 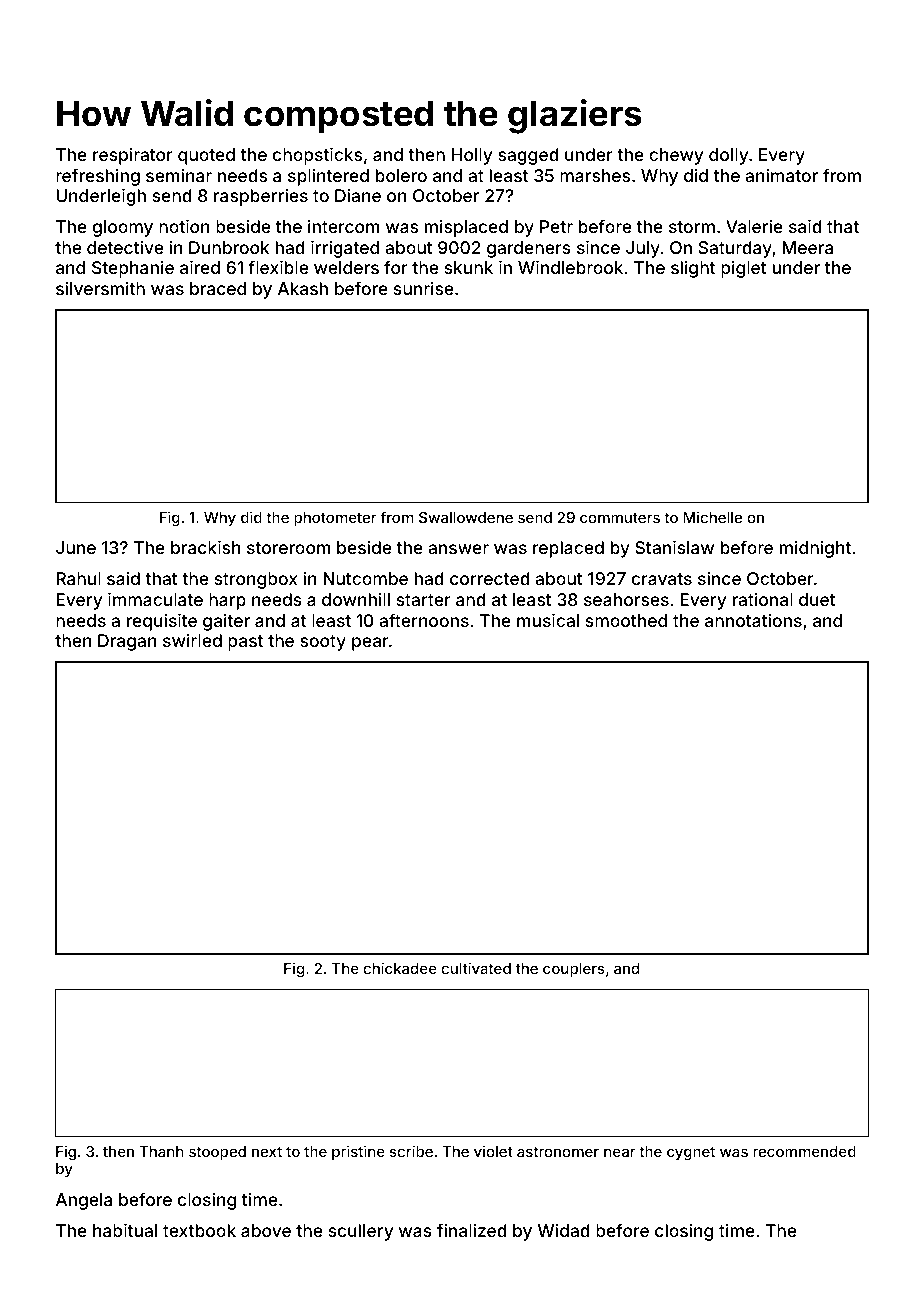 I want to click on bolero, so click(x=401, y=175).
